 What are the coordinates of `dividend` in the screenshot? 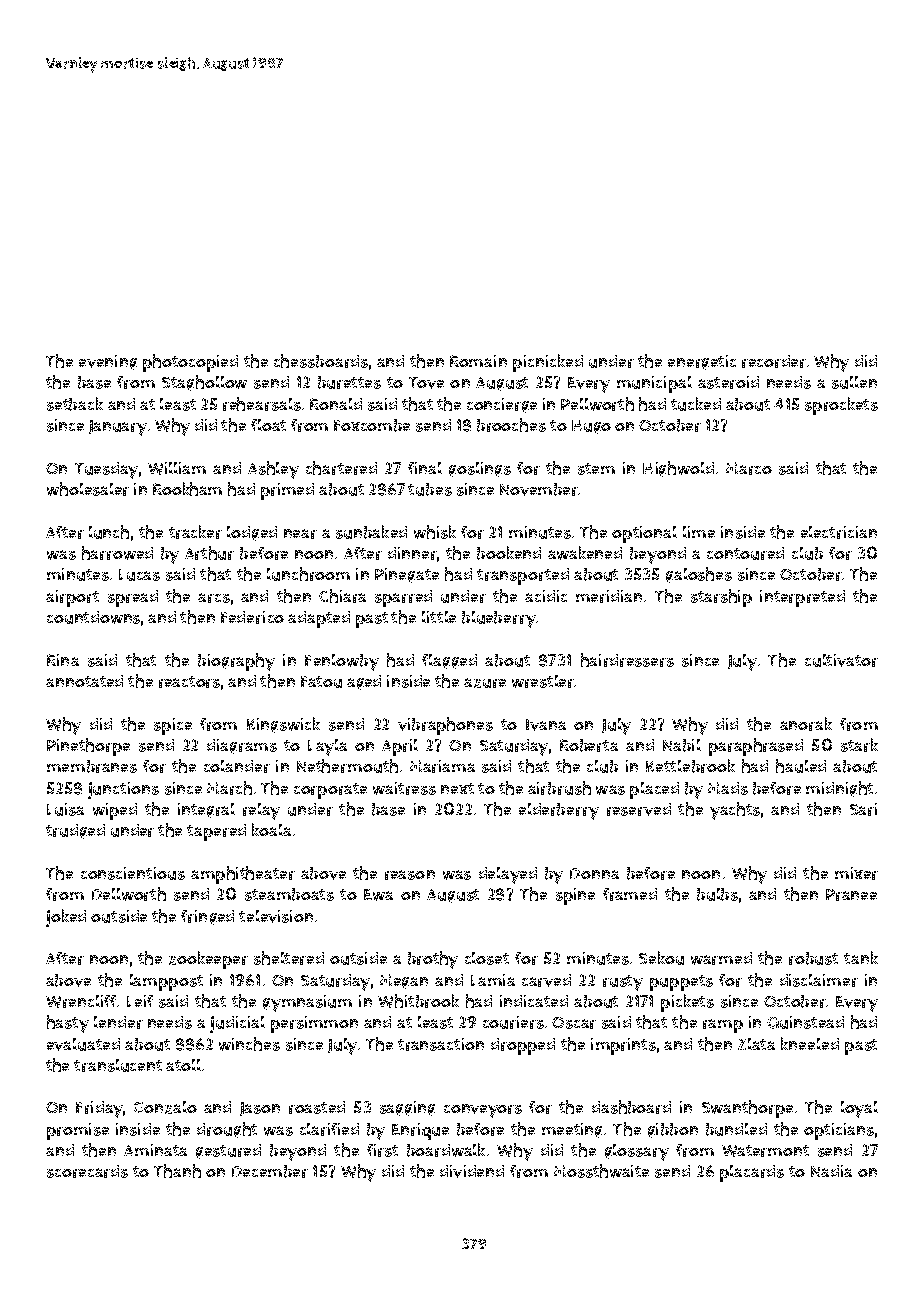 It's located at (472, 1171).
